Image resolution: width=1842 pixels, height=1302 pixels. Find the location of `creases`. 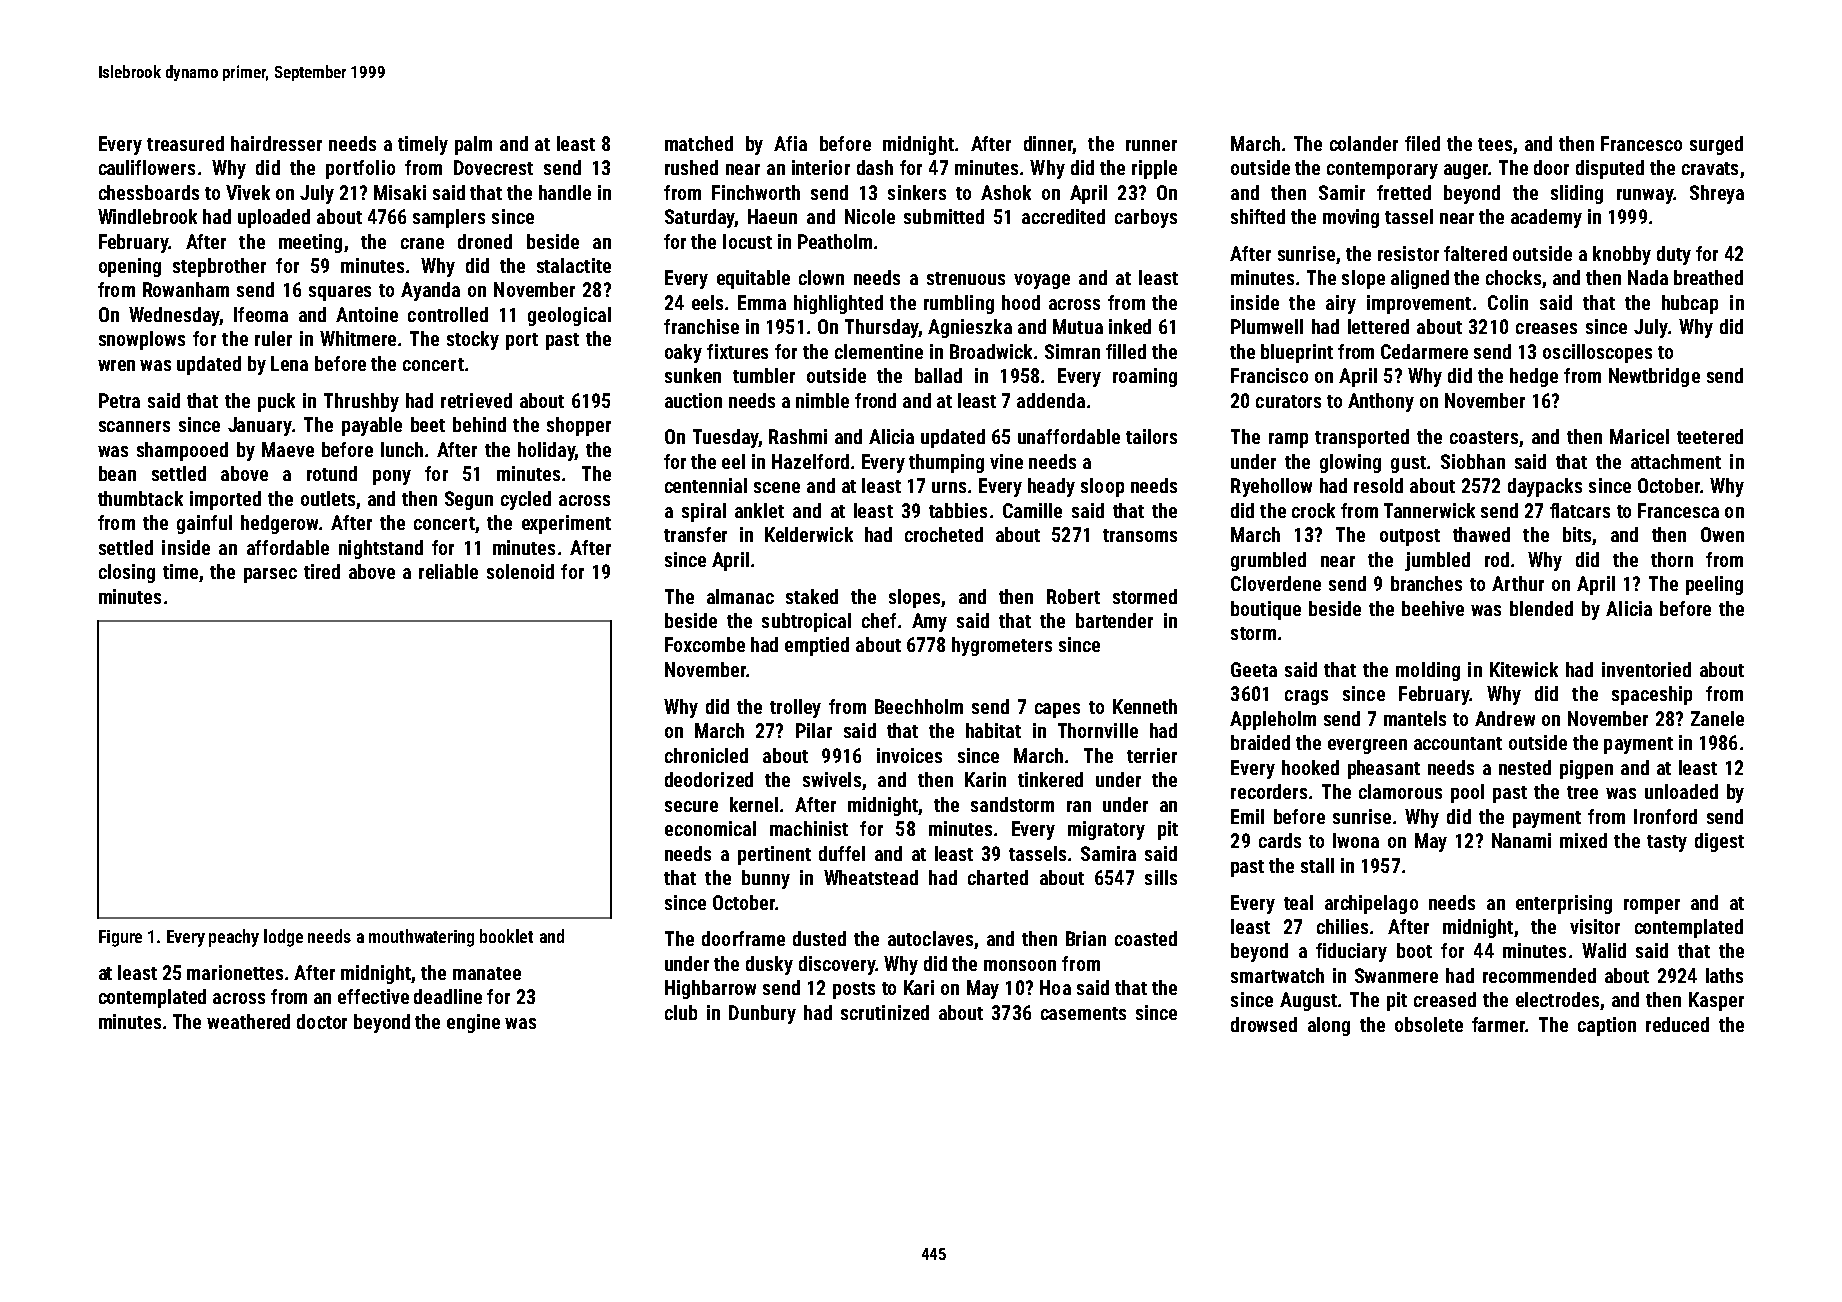

creases is located at coordinates (1546, 328).
